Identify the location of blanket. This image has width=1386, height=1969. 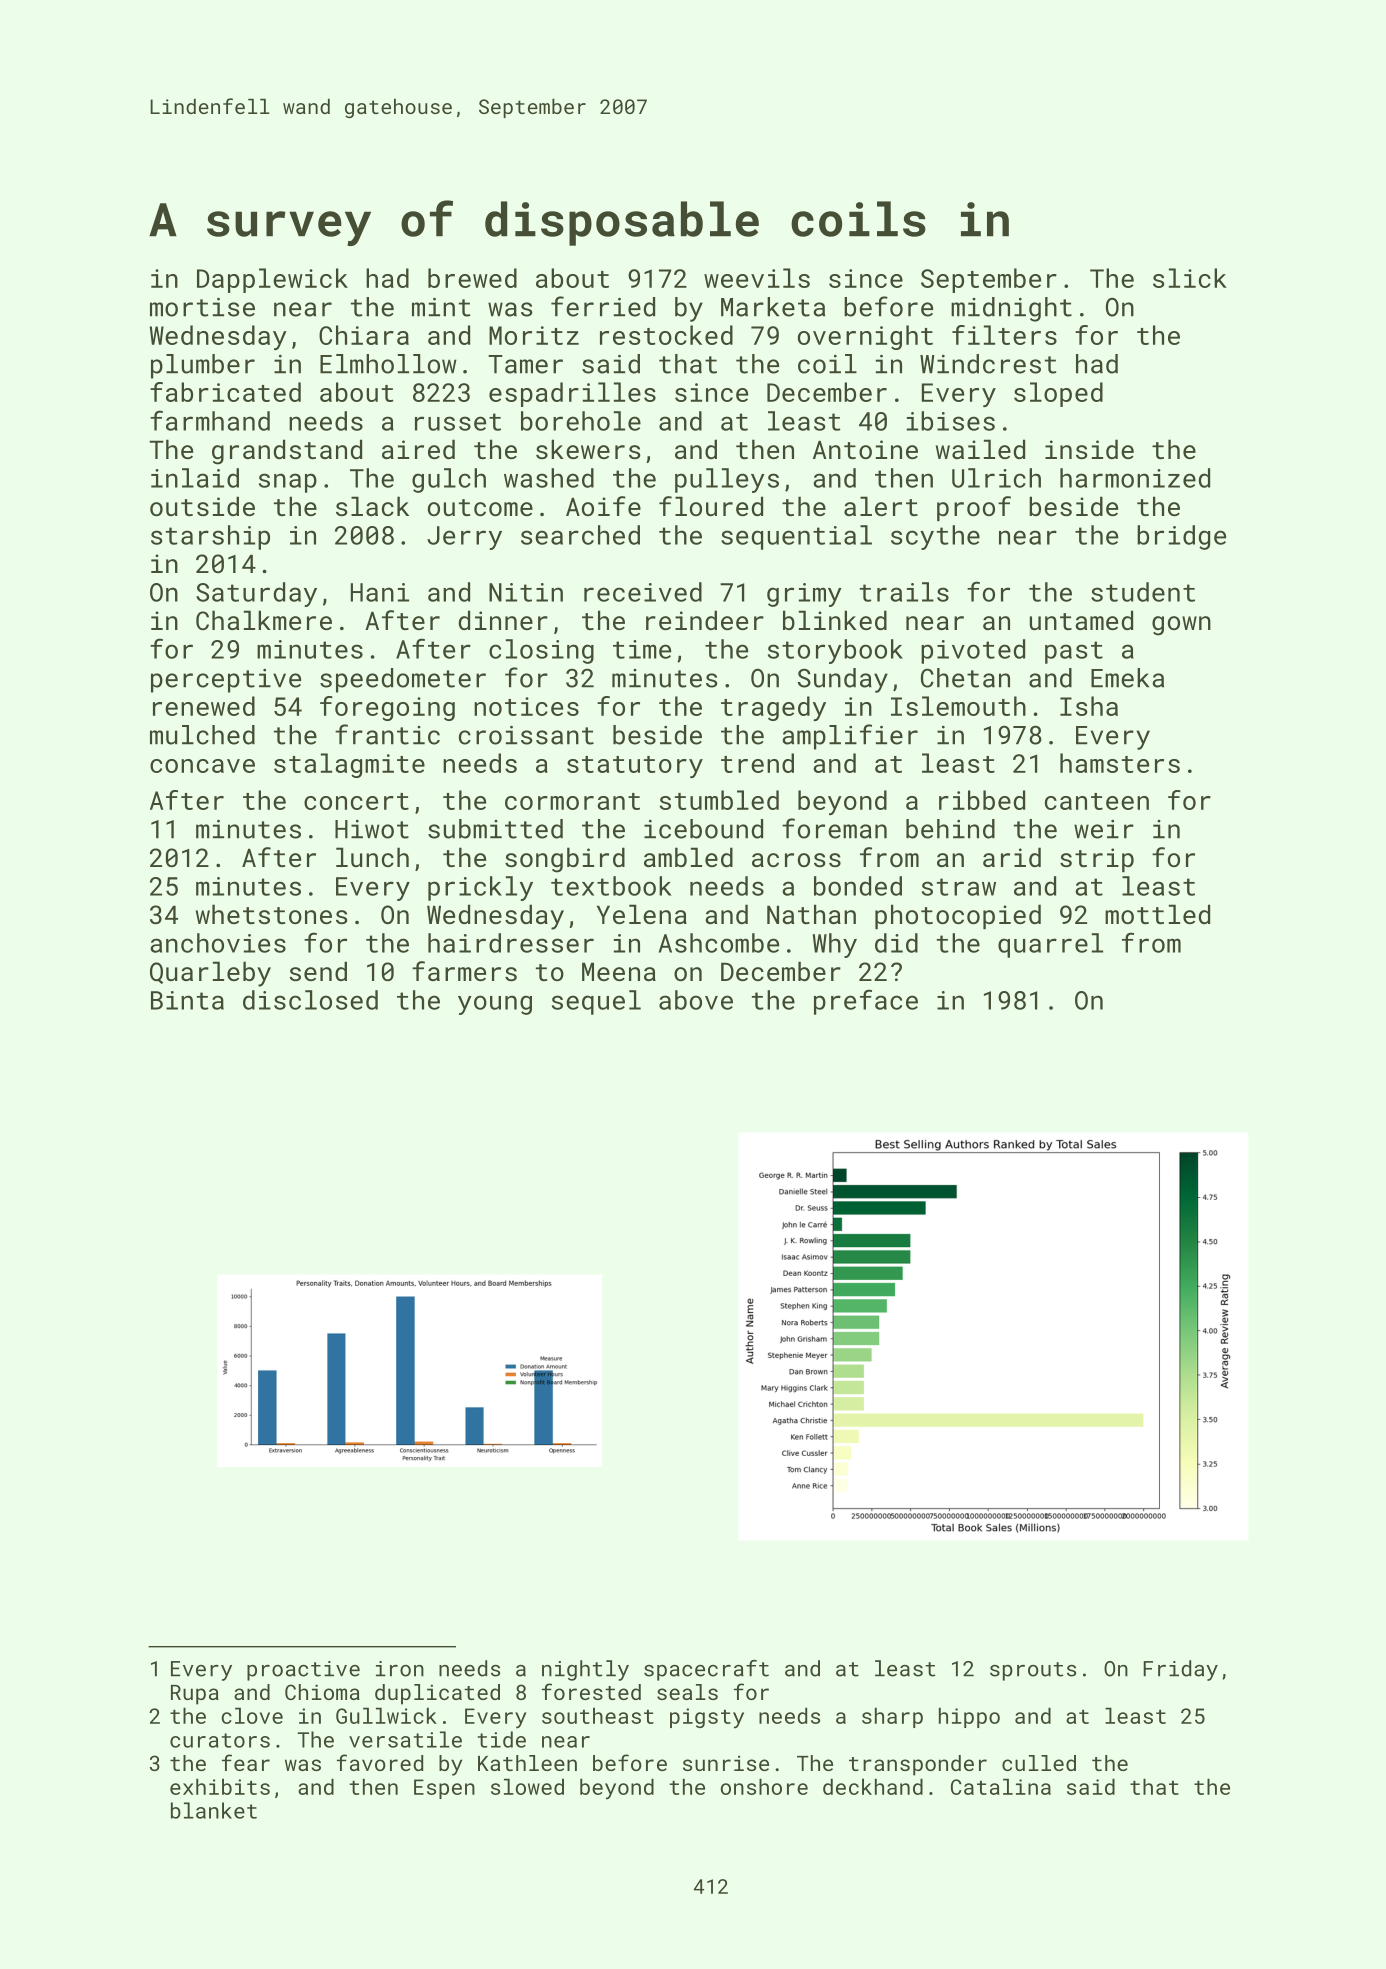
(214, 1810).
